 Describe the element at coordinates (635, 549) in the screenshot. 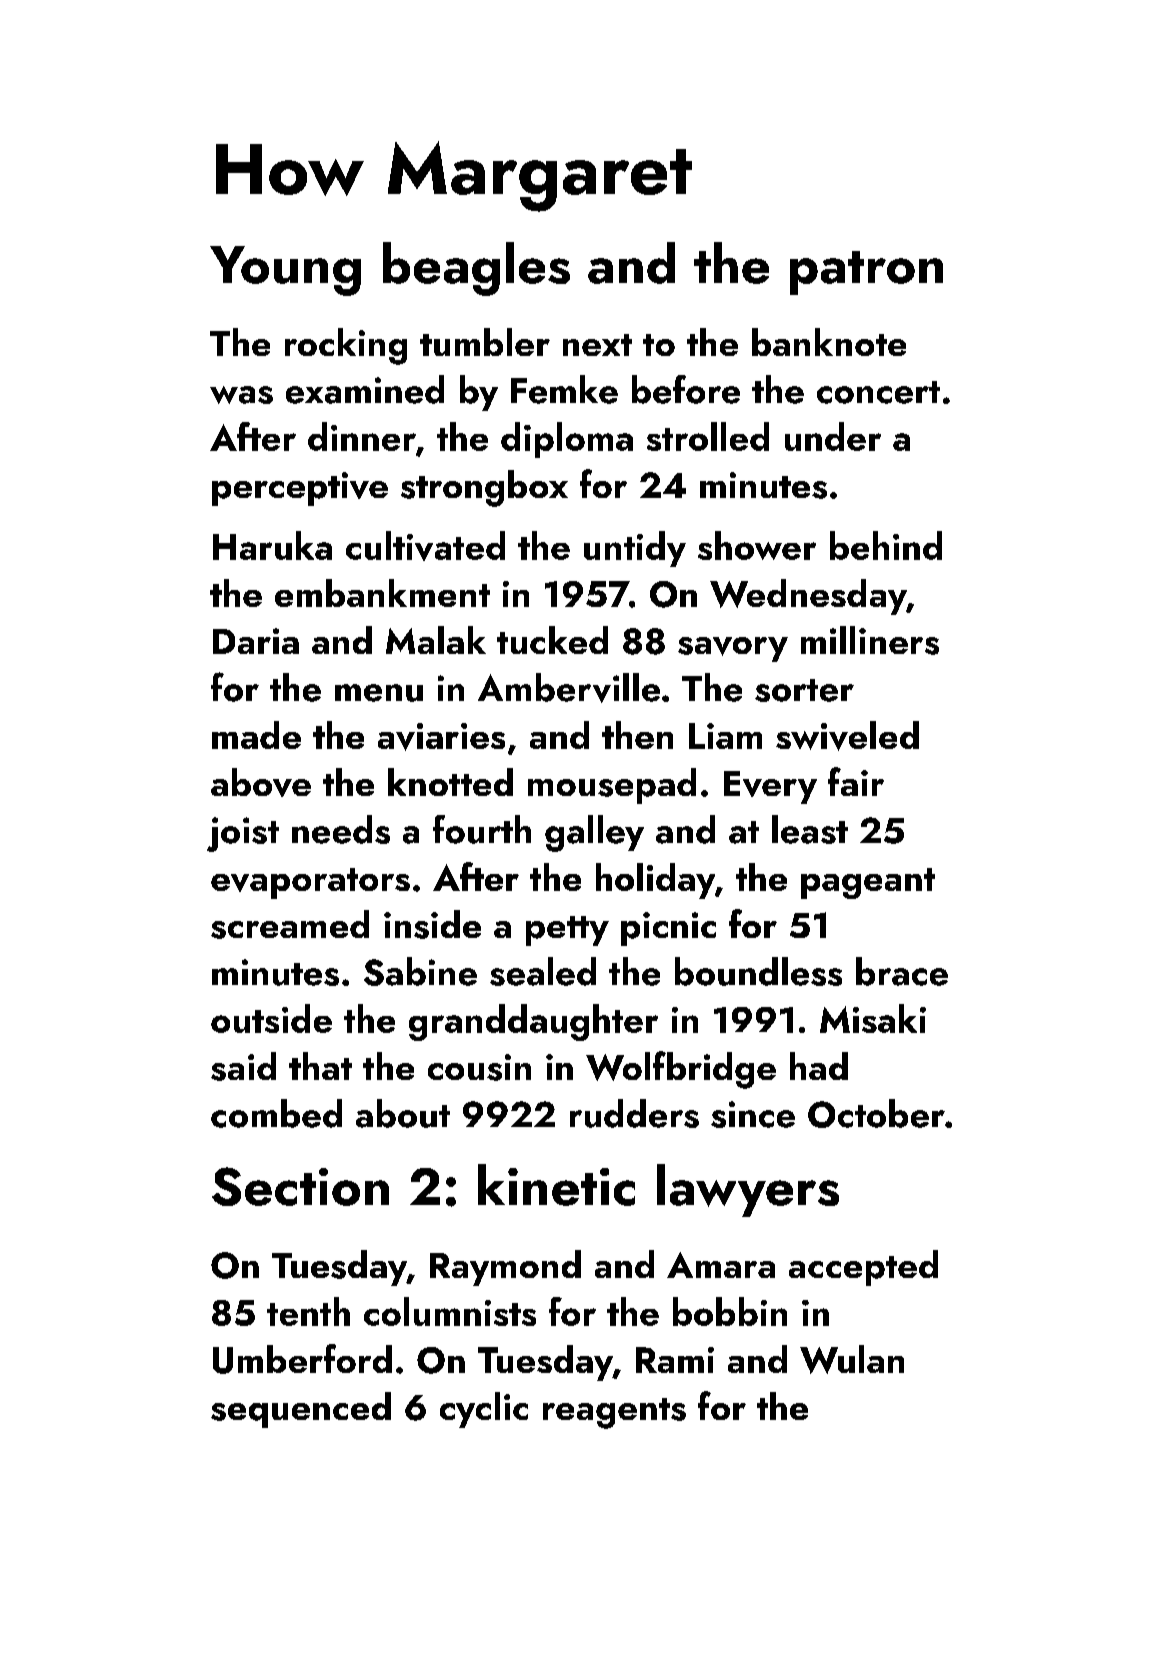

I see `untidy` at that location.
